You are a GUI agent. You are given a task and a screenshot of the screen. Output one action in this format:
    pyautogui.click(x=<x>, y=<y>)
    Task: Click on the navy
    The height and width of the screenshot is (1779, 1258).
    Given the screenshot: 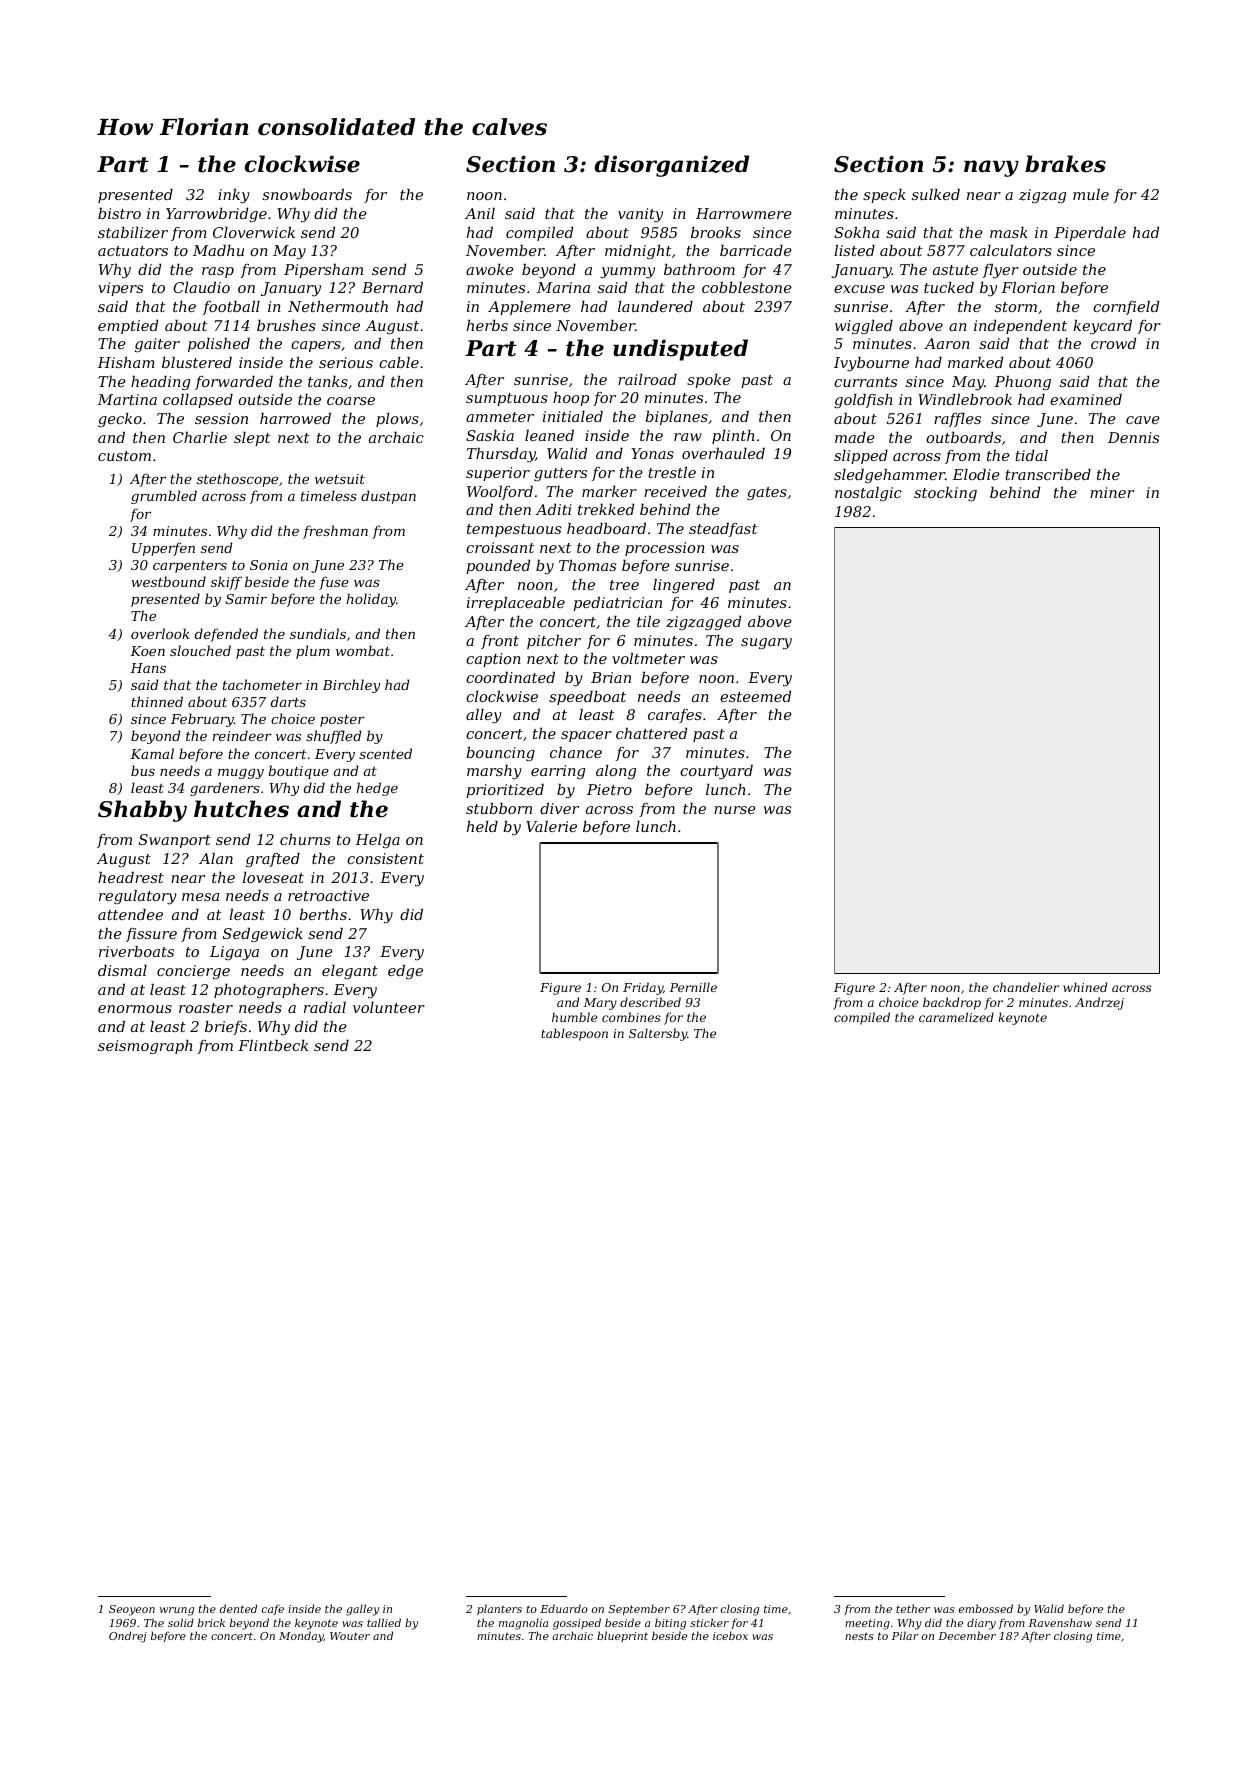 What is the action you would take?
    pyautogui.click(x=991, y=168)
